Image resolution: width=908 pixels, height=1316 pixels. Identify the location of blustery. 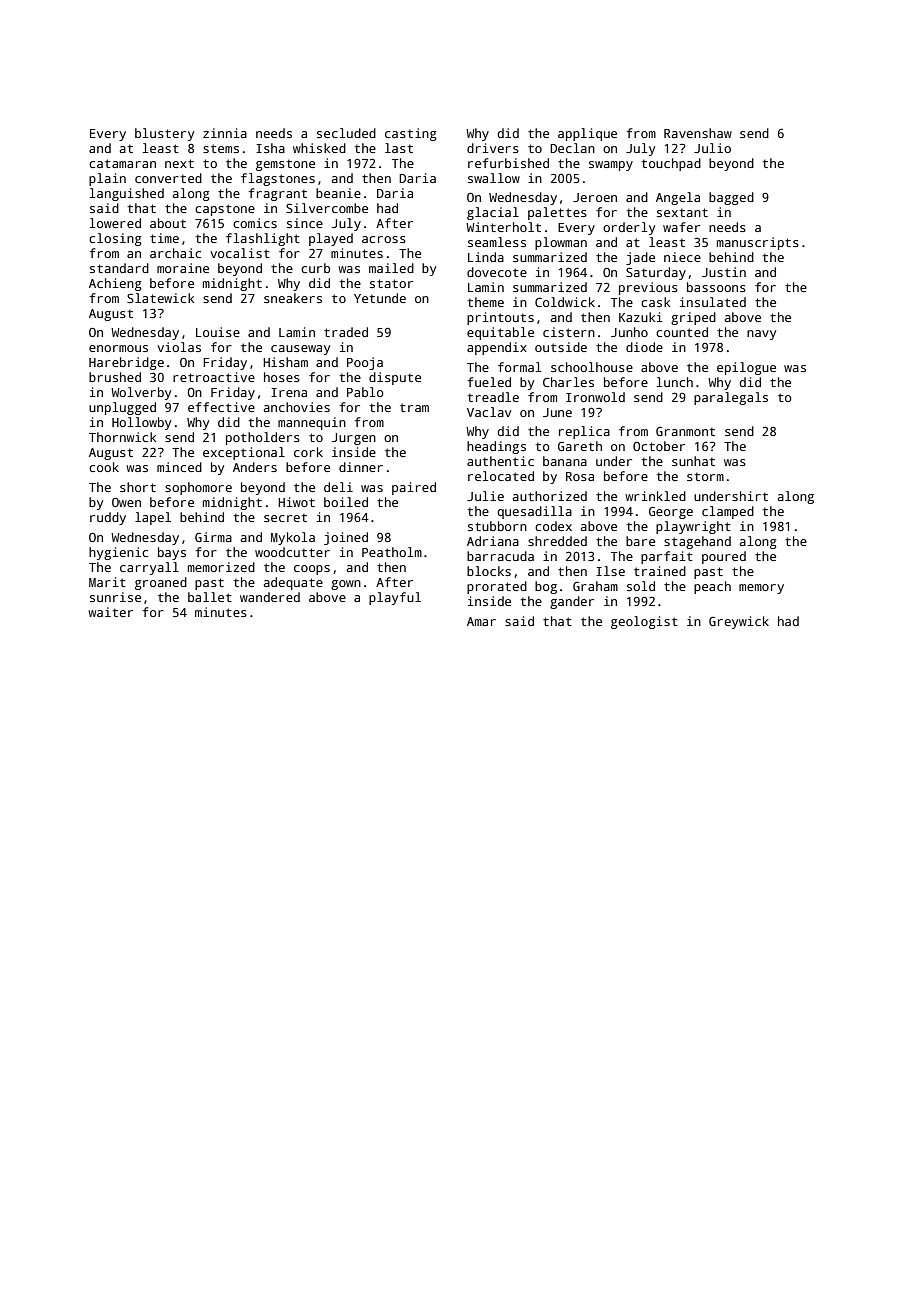
(164, 134).
